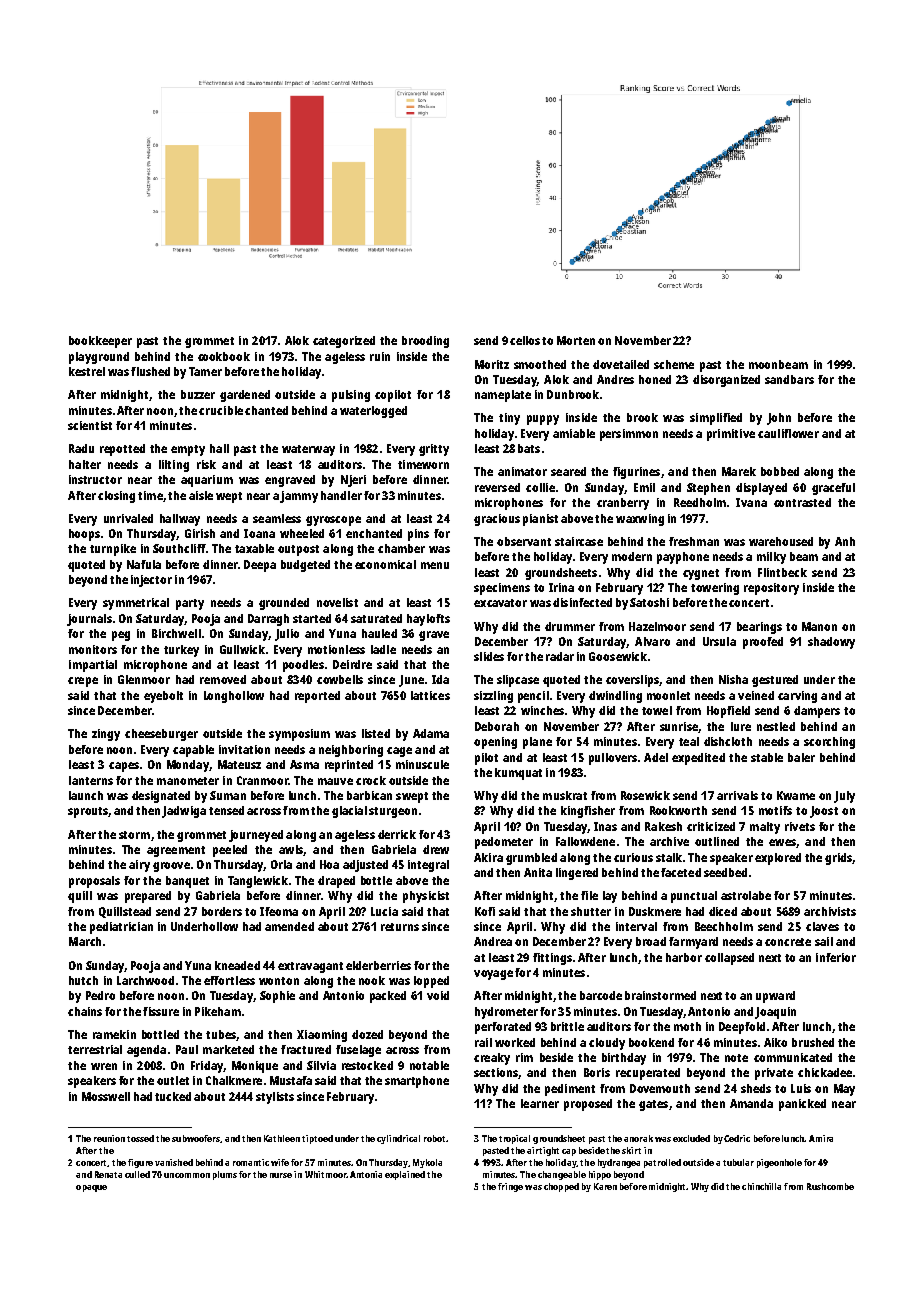  I want to click on romantic, so click(251, 1162).
